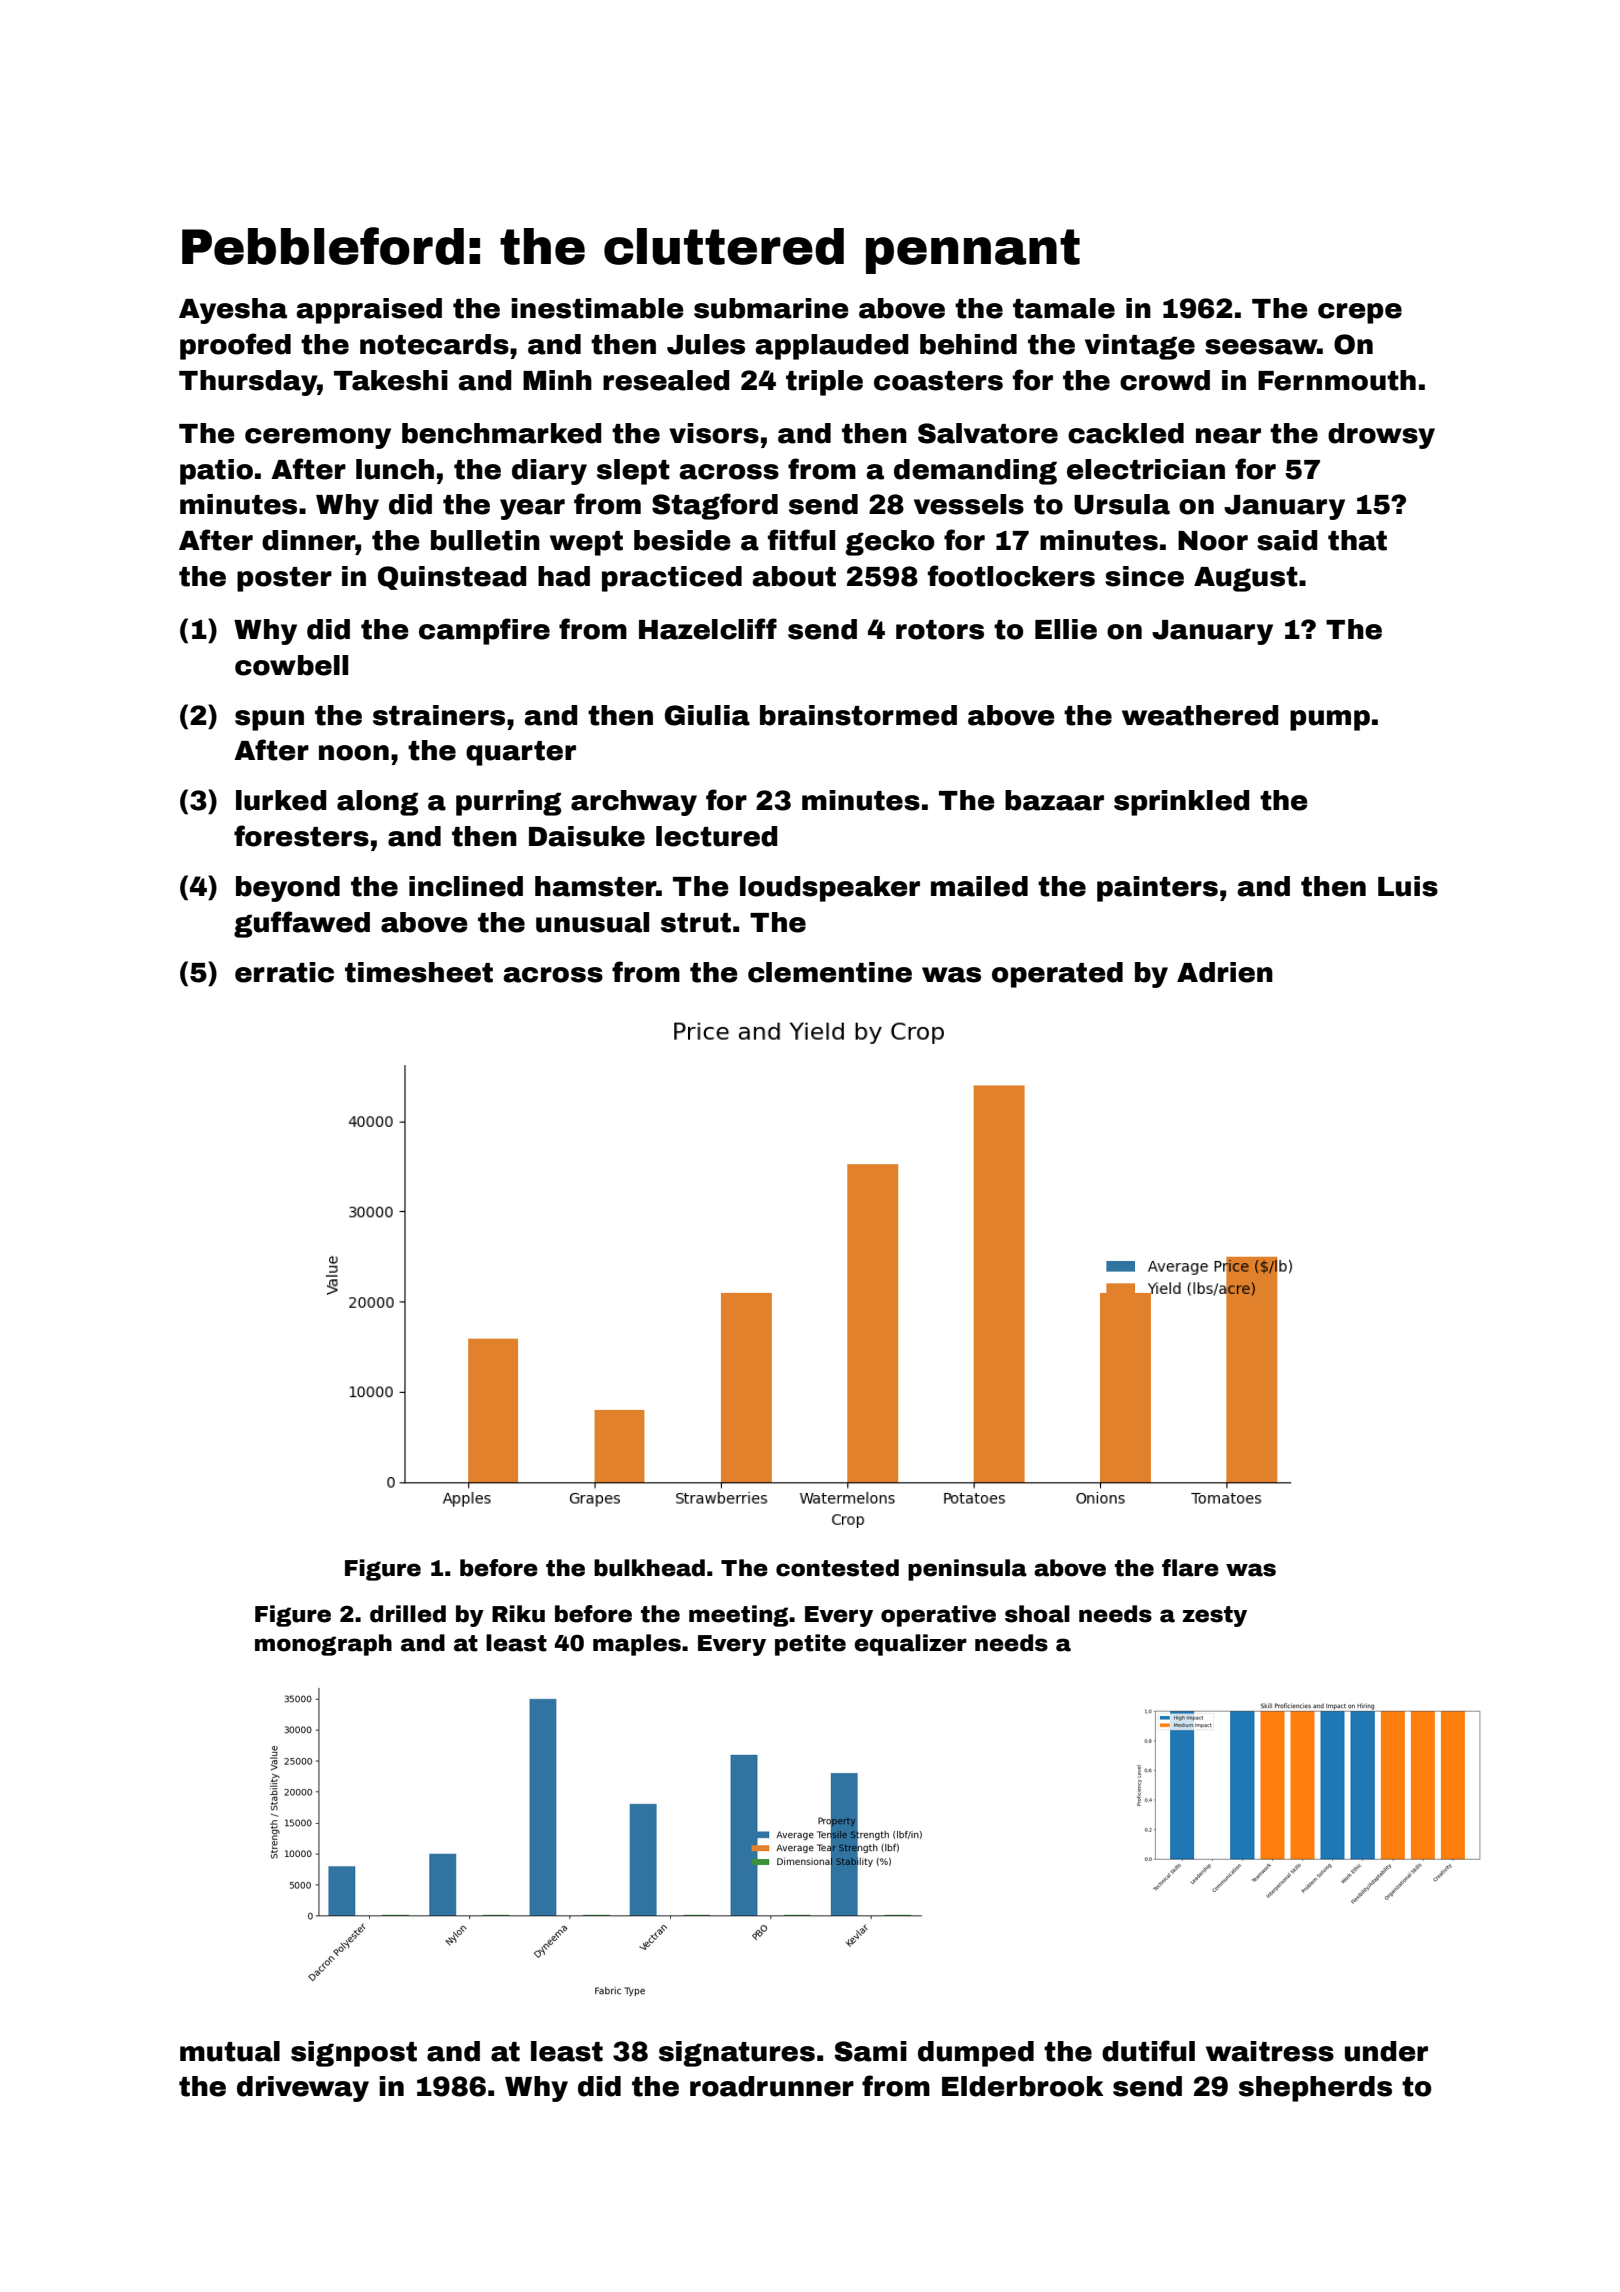 Image resolution: width=1620 pixels, height=2292 pixels. What do you see at coordinates (968, 344) in the page?
I see `behind` at bounding box center [968, 344].
